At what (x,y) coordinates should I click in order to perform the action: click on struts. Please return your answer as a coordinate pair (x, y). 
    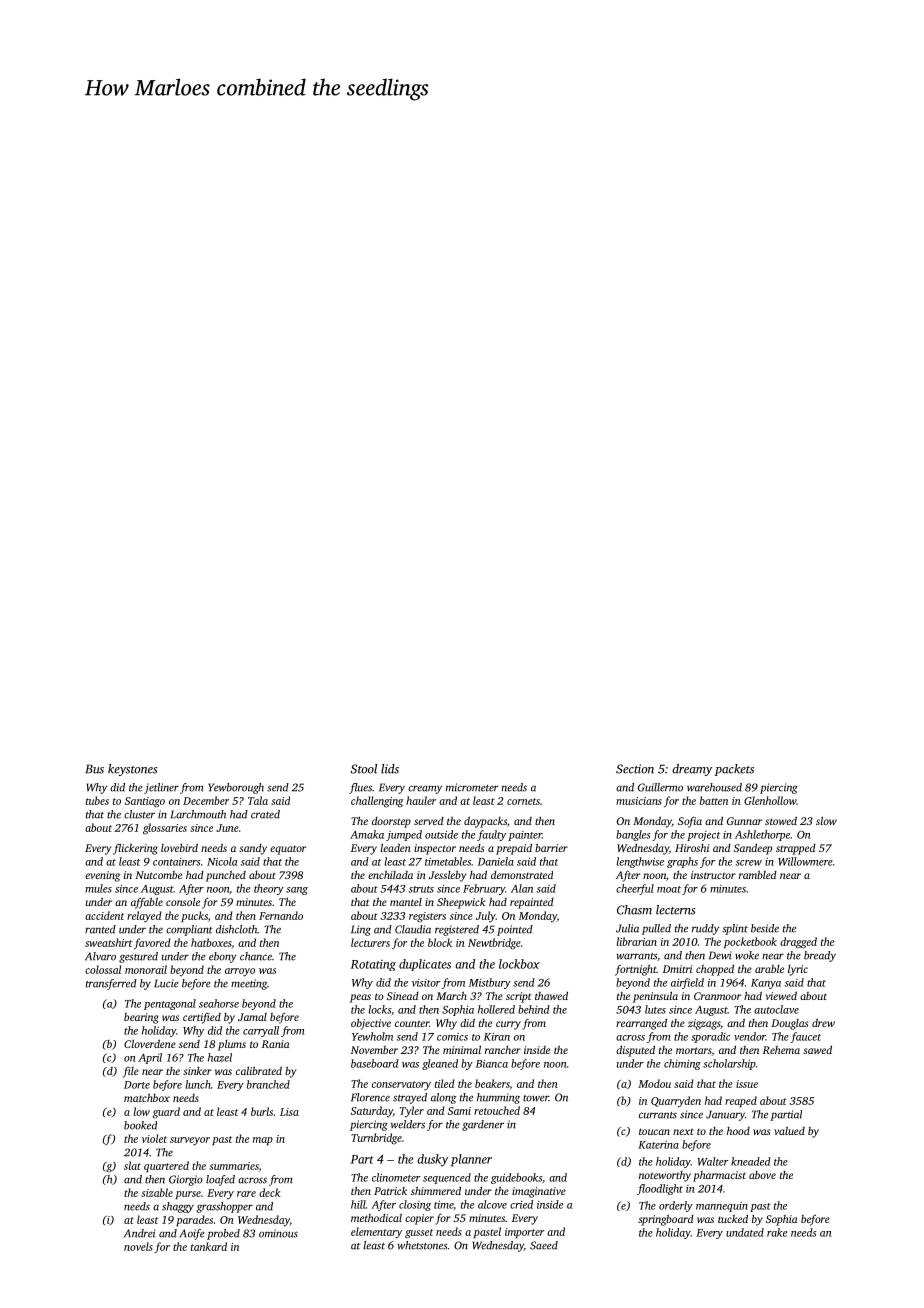
    Looking at the image, I should click on (421, 889).
